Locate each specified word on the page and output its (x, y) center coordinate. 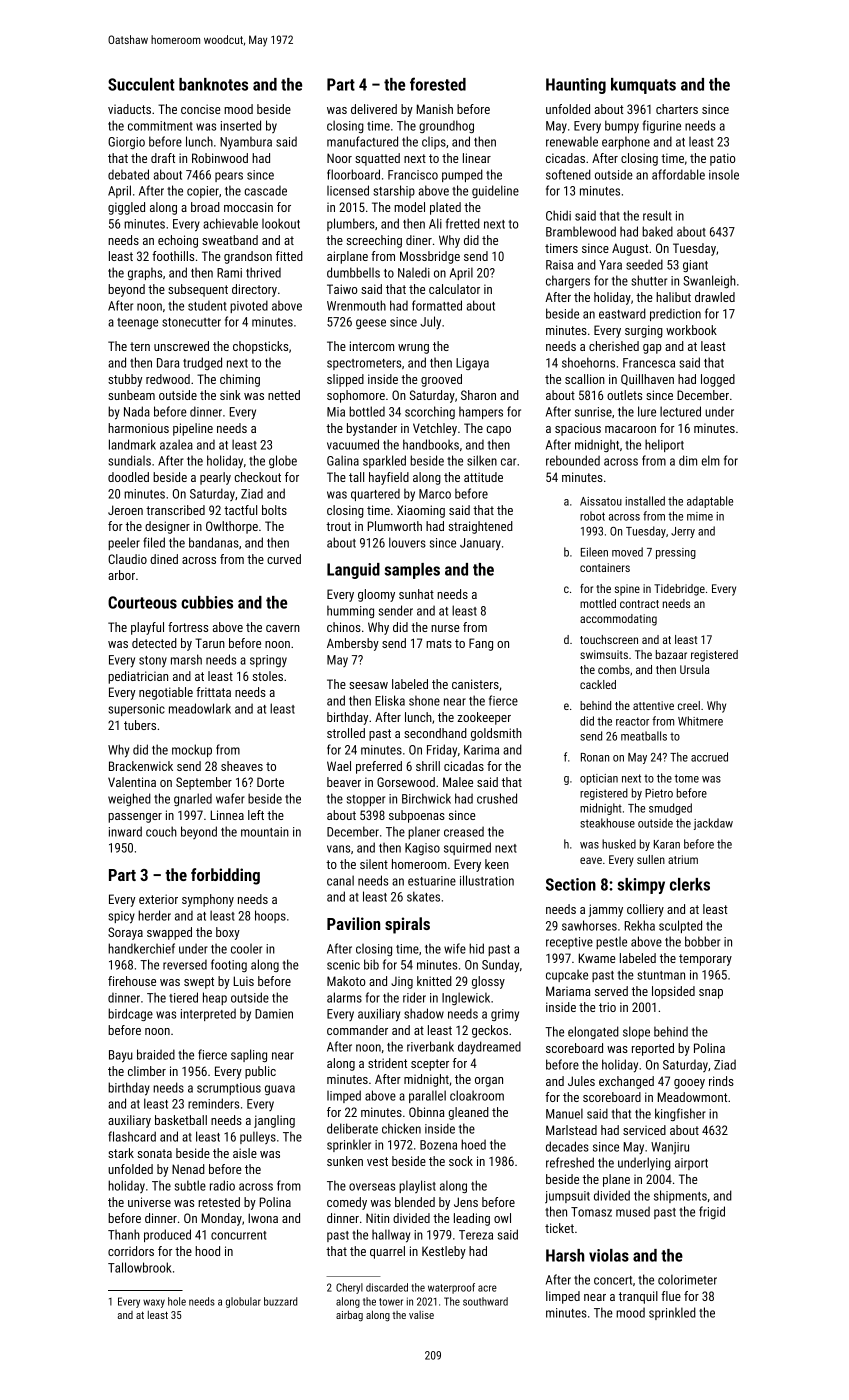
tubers (140, 725)
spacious (578, 429)
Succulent (141, 84)
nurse (445, 628)
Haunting (576, 86)
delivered (374, 109)
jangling (274, 1121)
